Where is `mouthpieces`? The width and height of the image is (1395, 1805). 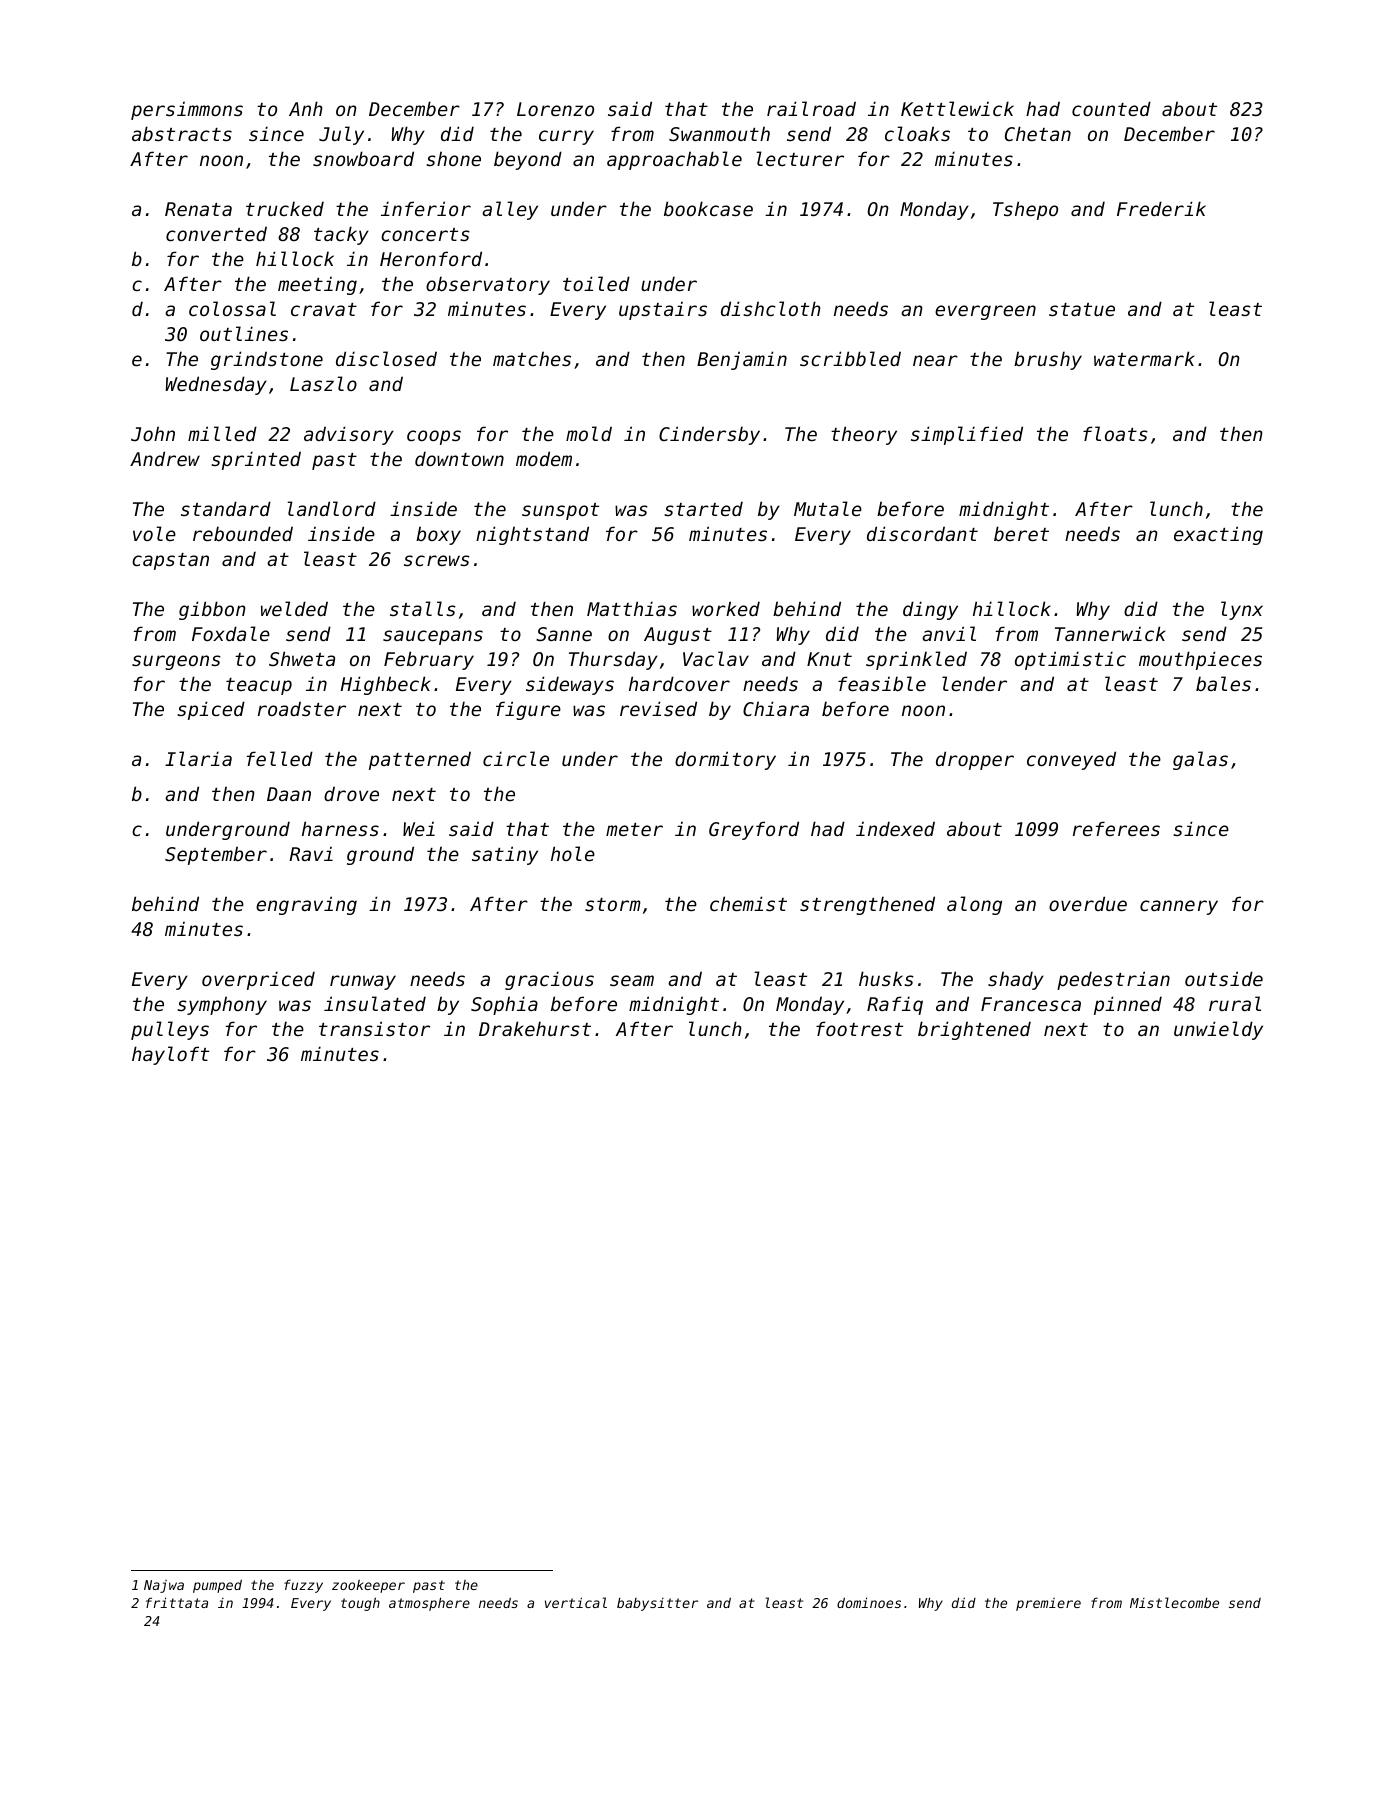
mouthpieces is located at coordinates (1200, 660).
